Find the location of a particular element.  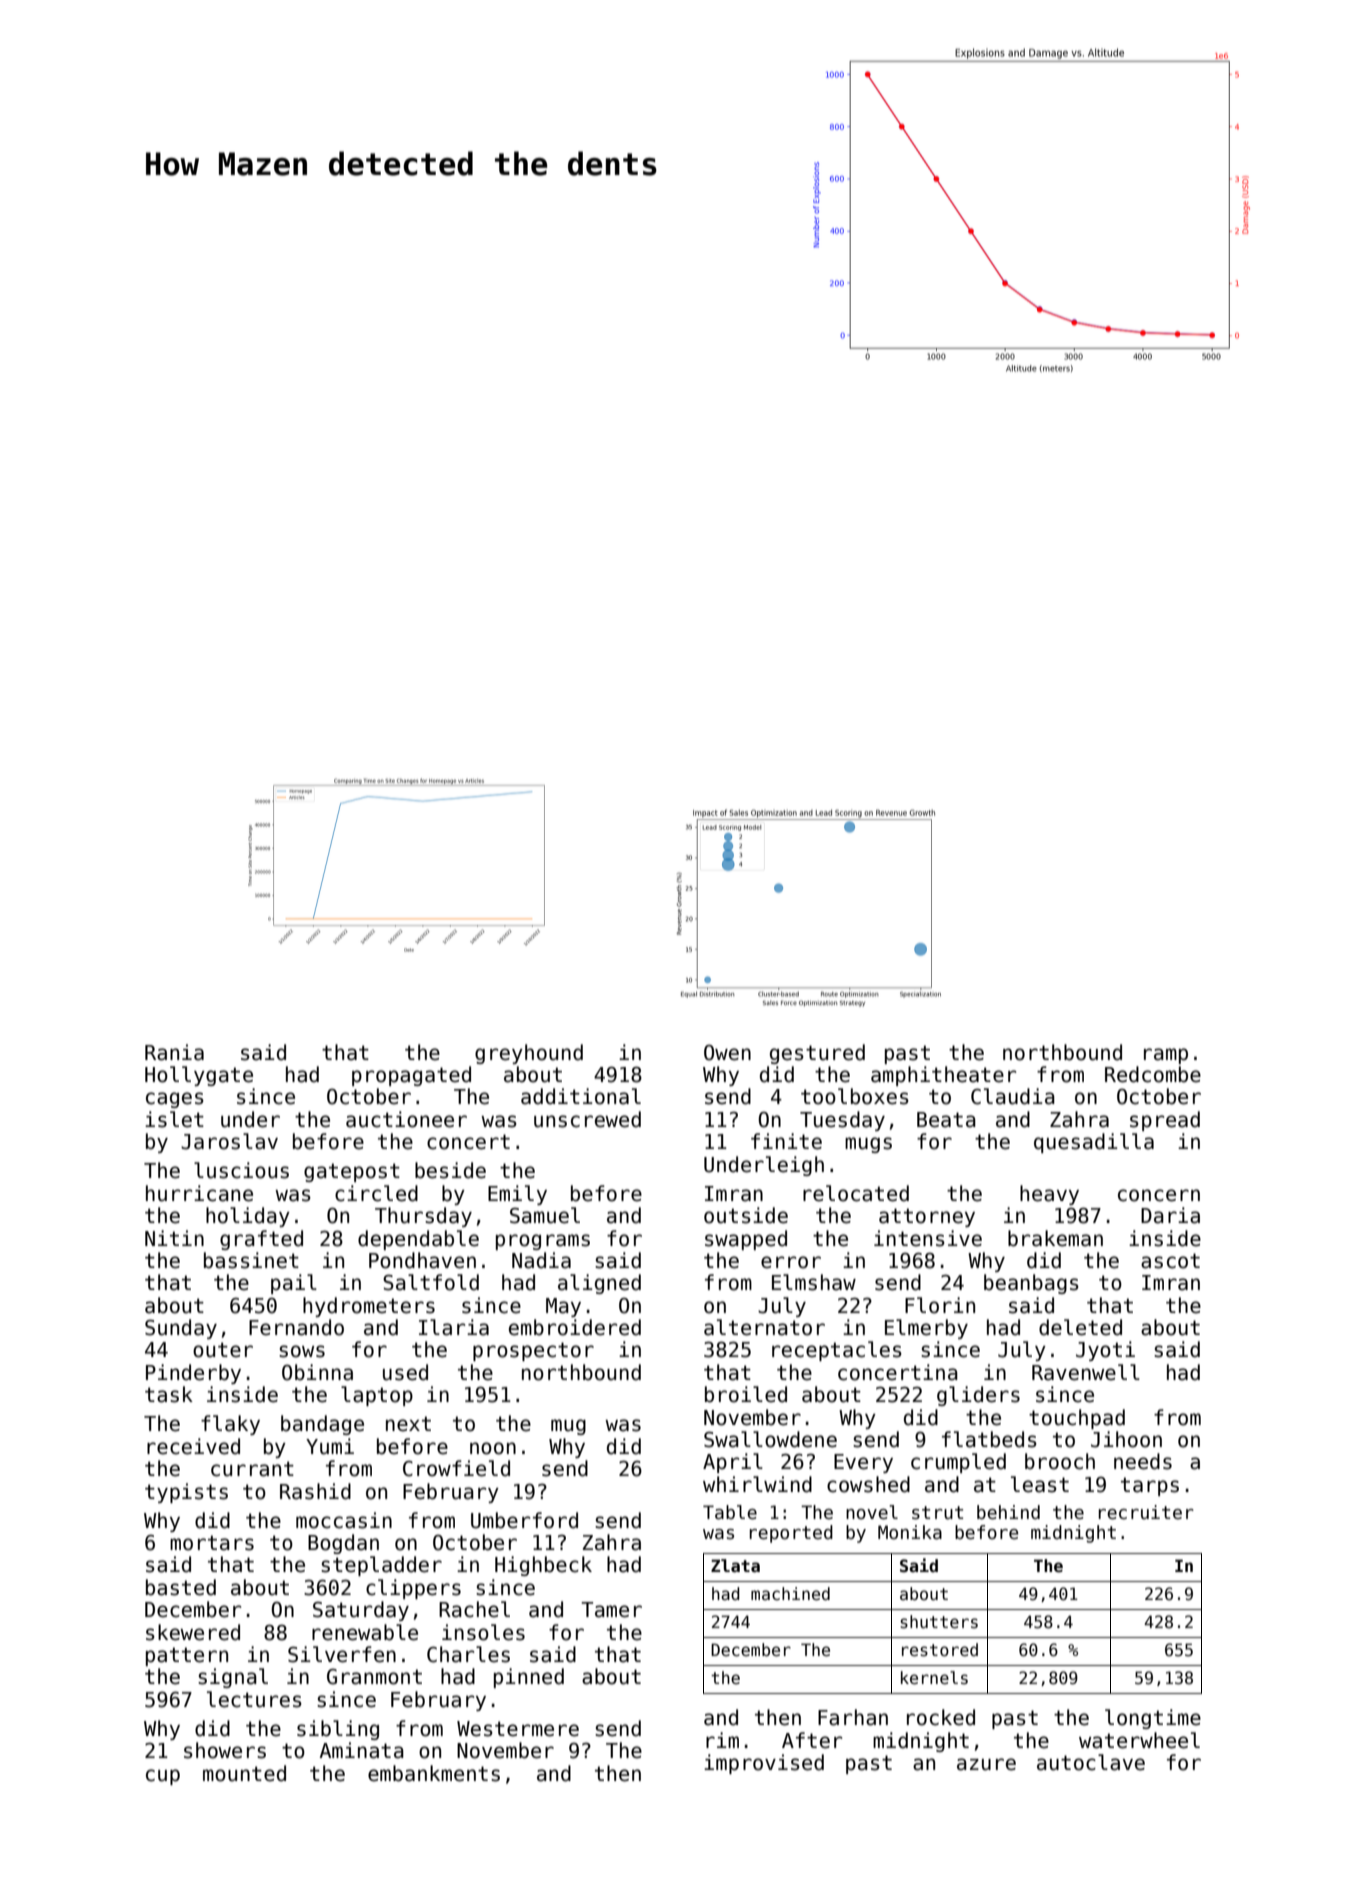

Charles is located at coordinates (468, 1654).
